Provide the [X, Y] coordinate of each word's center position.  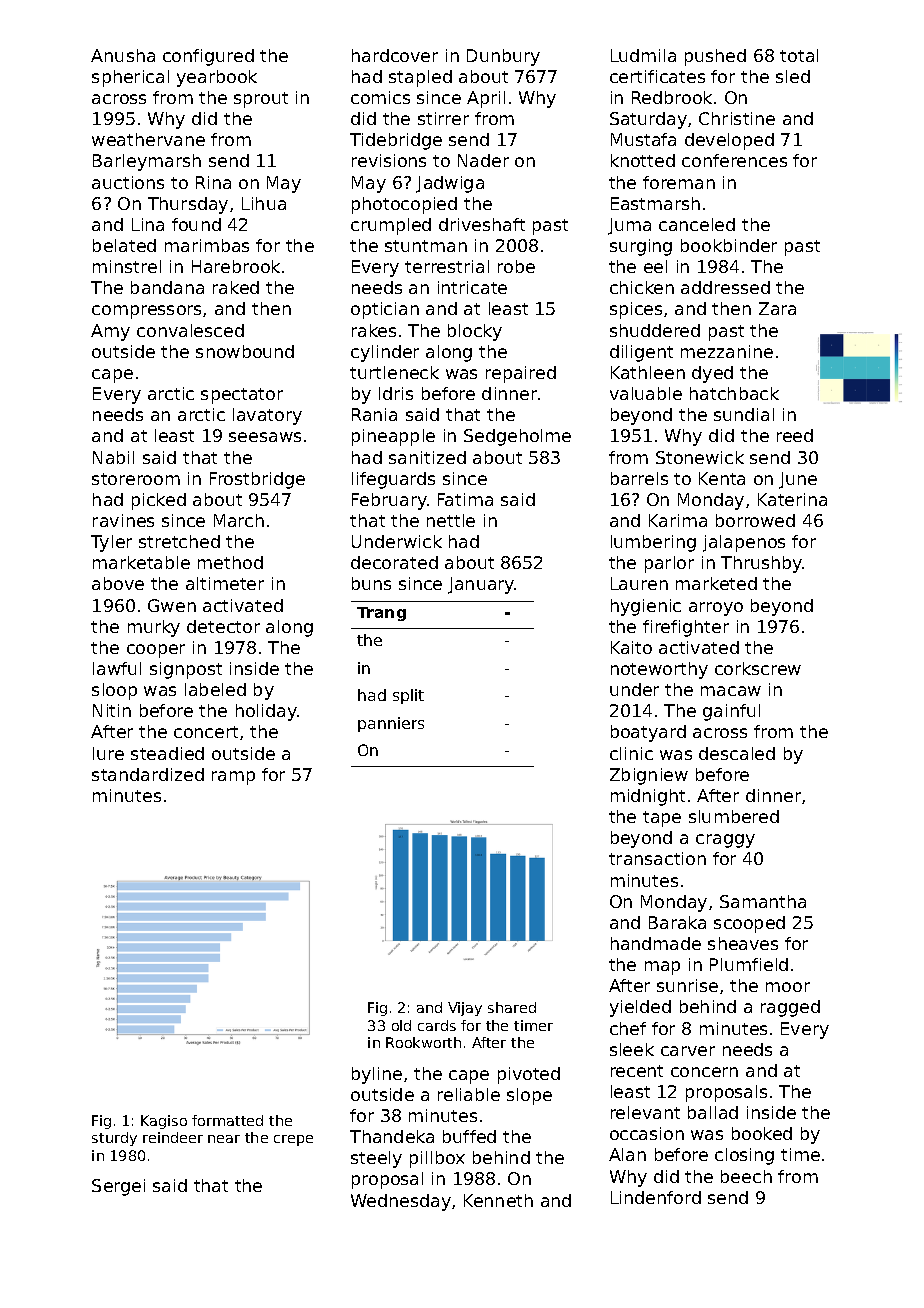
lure [108, 753]
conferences [734, 160]
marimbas [207, 245]
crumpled [391, 226]
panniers [391, 724]
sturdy [114, 1139]
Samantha [763, 901]
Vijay [465, 1009]
